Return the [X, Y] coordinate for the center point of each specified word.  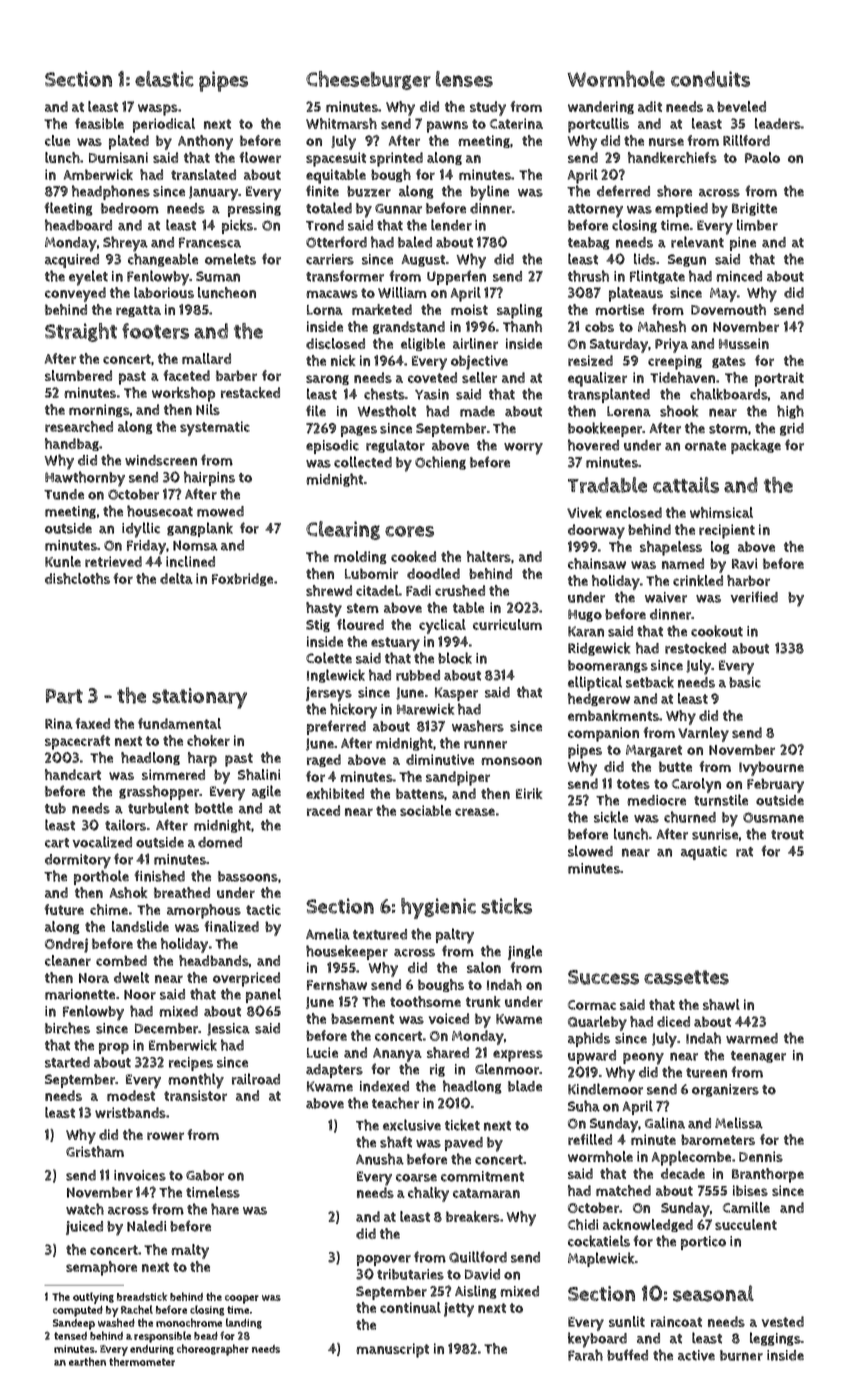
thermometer [142, 1361]
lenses [464, 79]
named [683, 563]
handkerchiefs [672, 157]
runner [485, 744]
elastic [164, 79]
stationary [199, 698]
